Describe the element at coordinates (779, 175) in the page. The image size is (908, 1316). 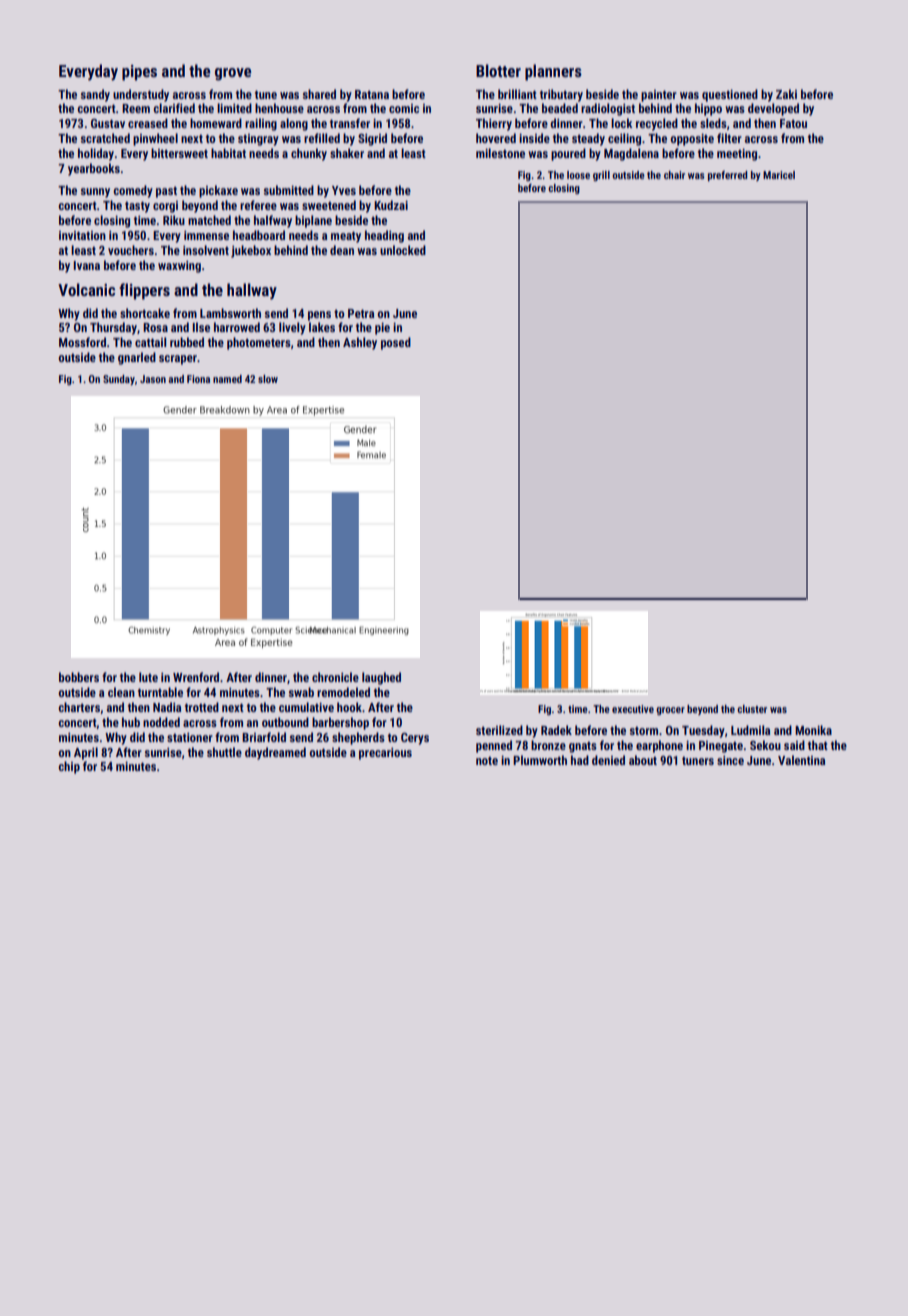
I see `Maricel` at that location.
